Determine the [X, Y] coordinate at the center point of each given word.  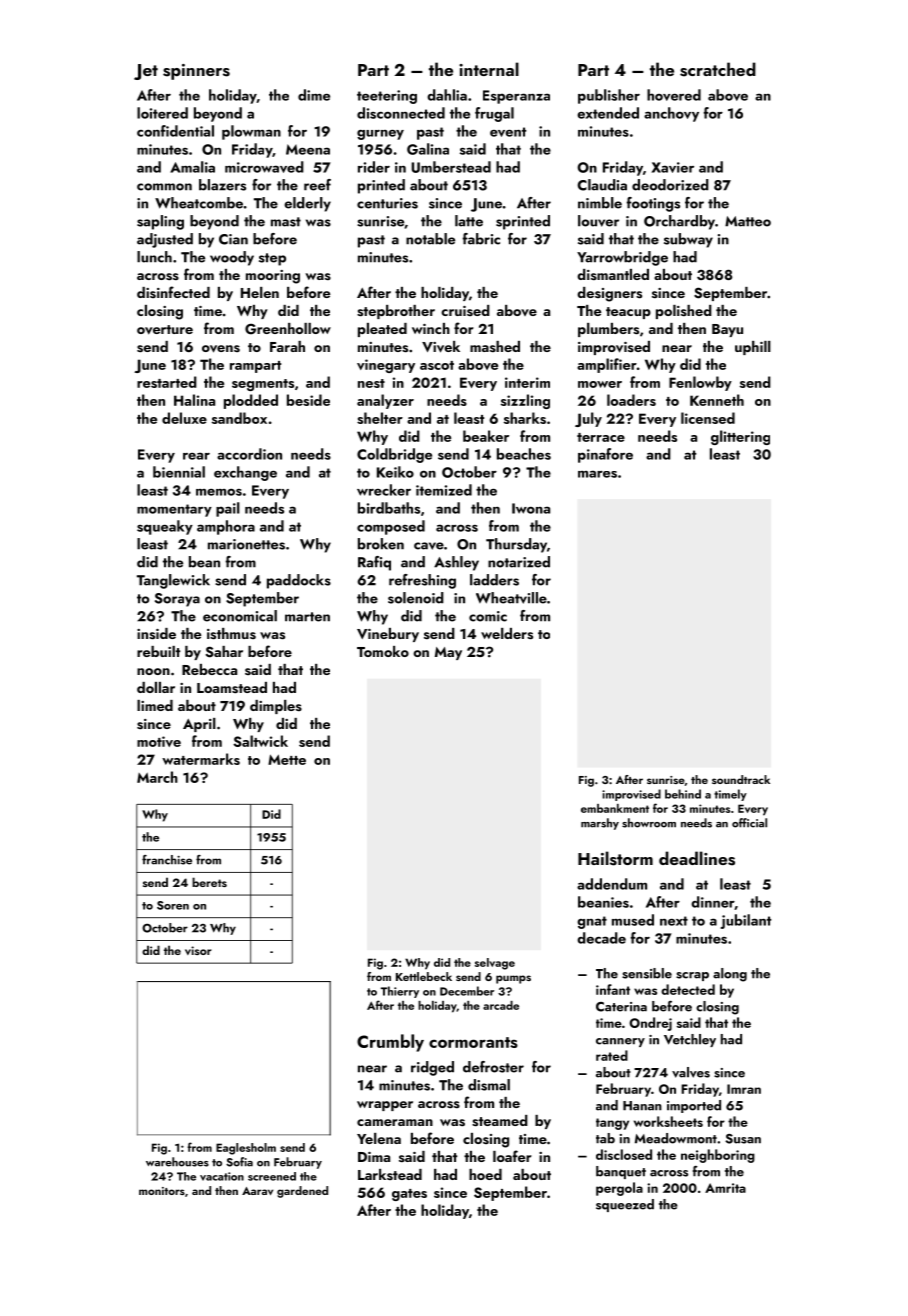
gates [409, 1195]
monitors [162, 1191]
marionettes [246, 544]
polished [684, 312]
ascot [437, 365]
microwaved [264, 167]
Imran [744, 1089]
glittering [740, 437]
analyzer [385, 401]
